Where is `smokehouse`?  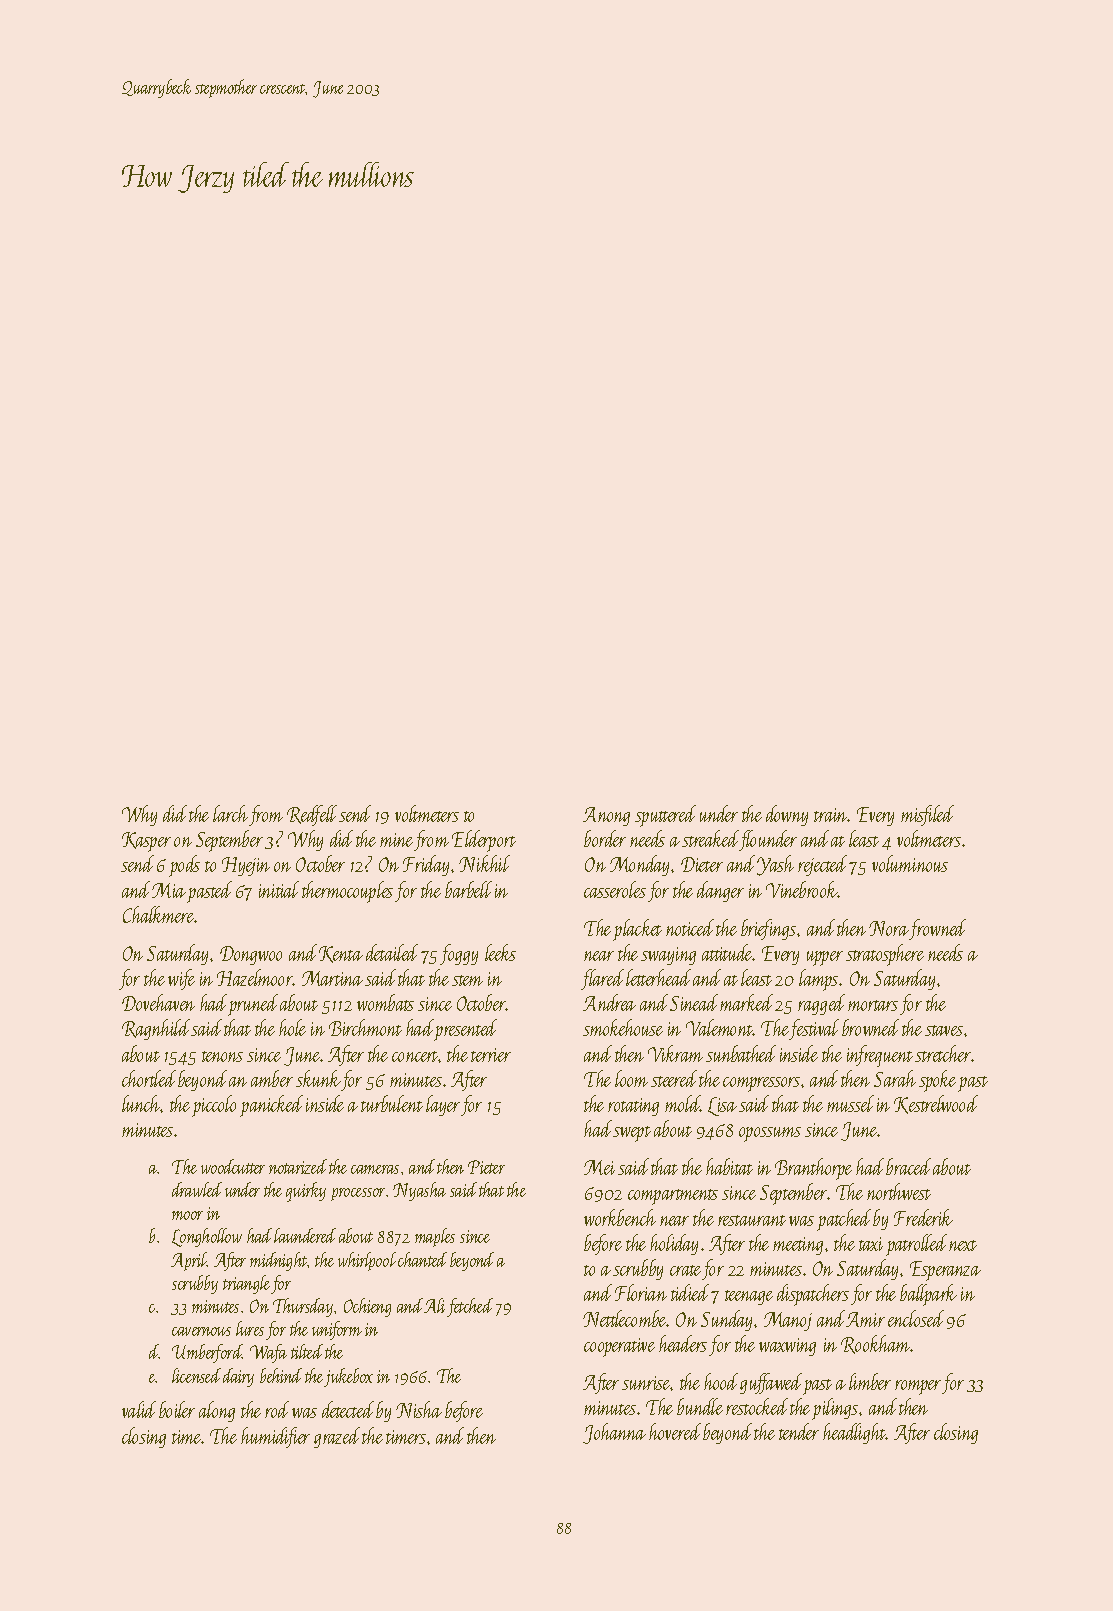
smokehouse is located at coordinates (623, 1027).
